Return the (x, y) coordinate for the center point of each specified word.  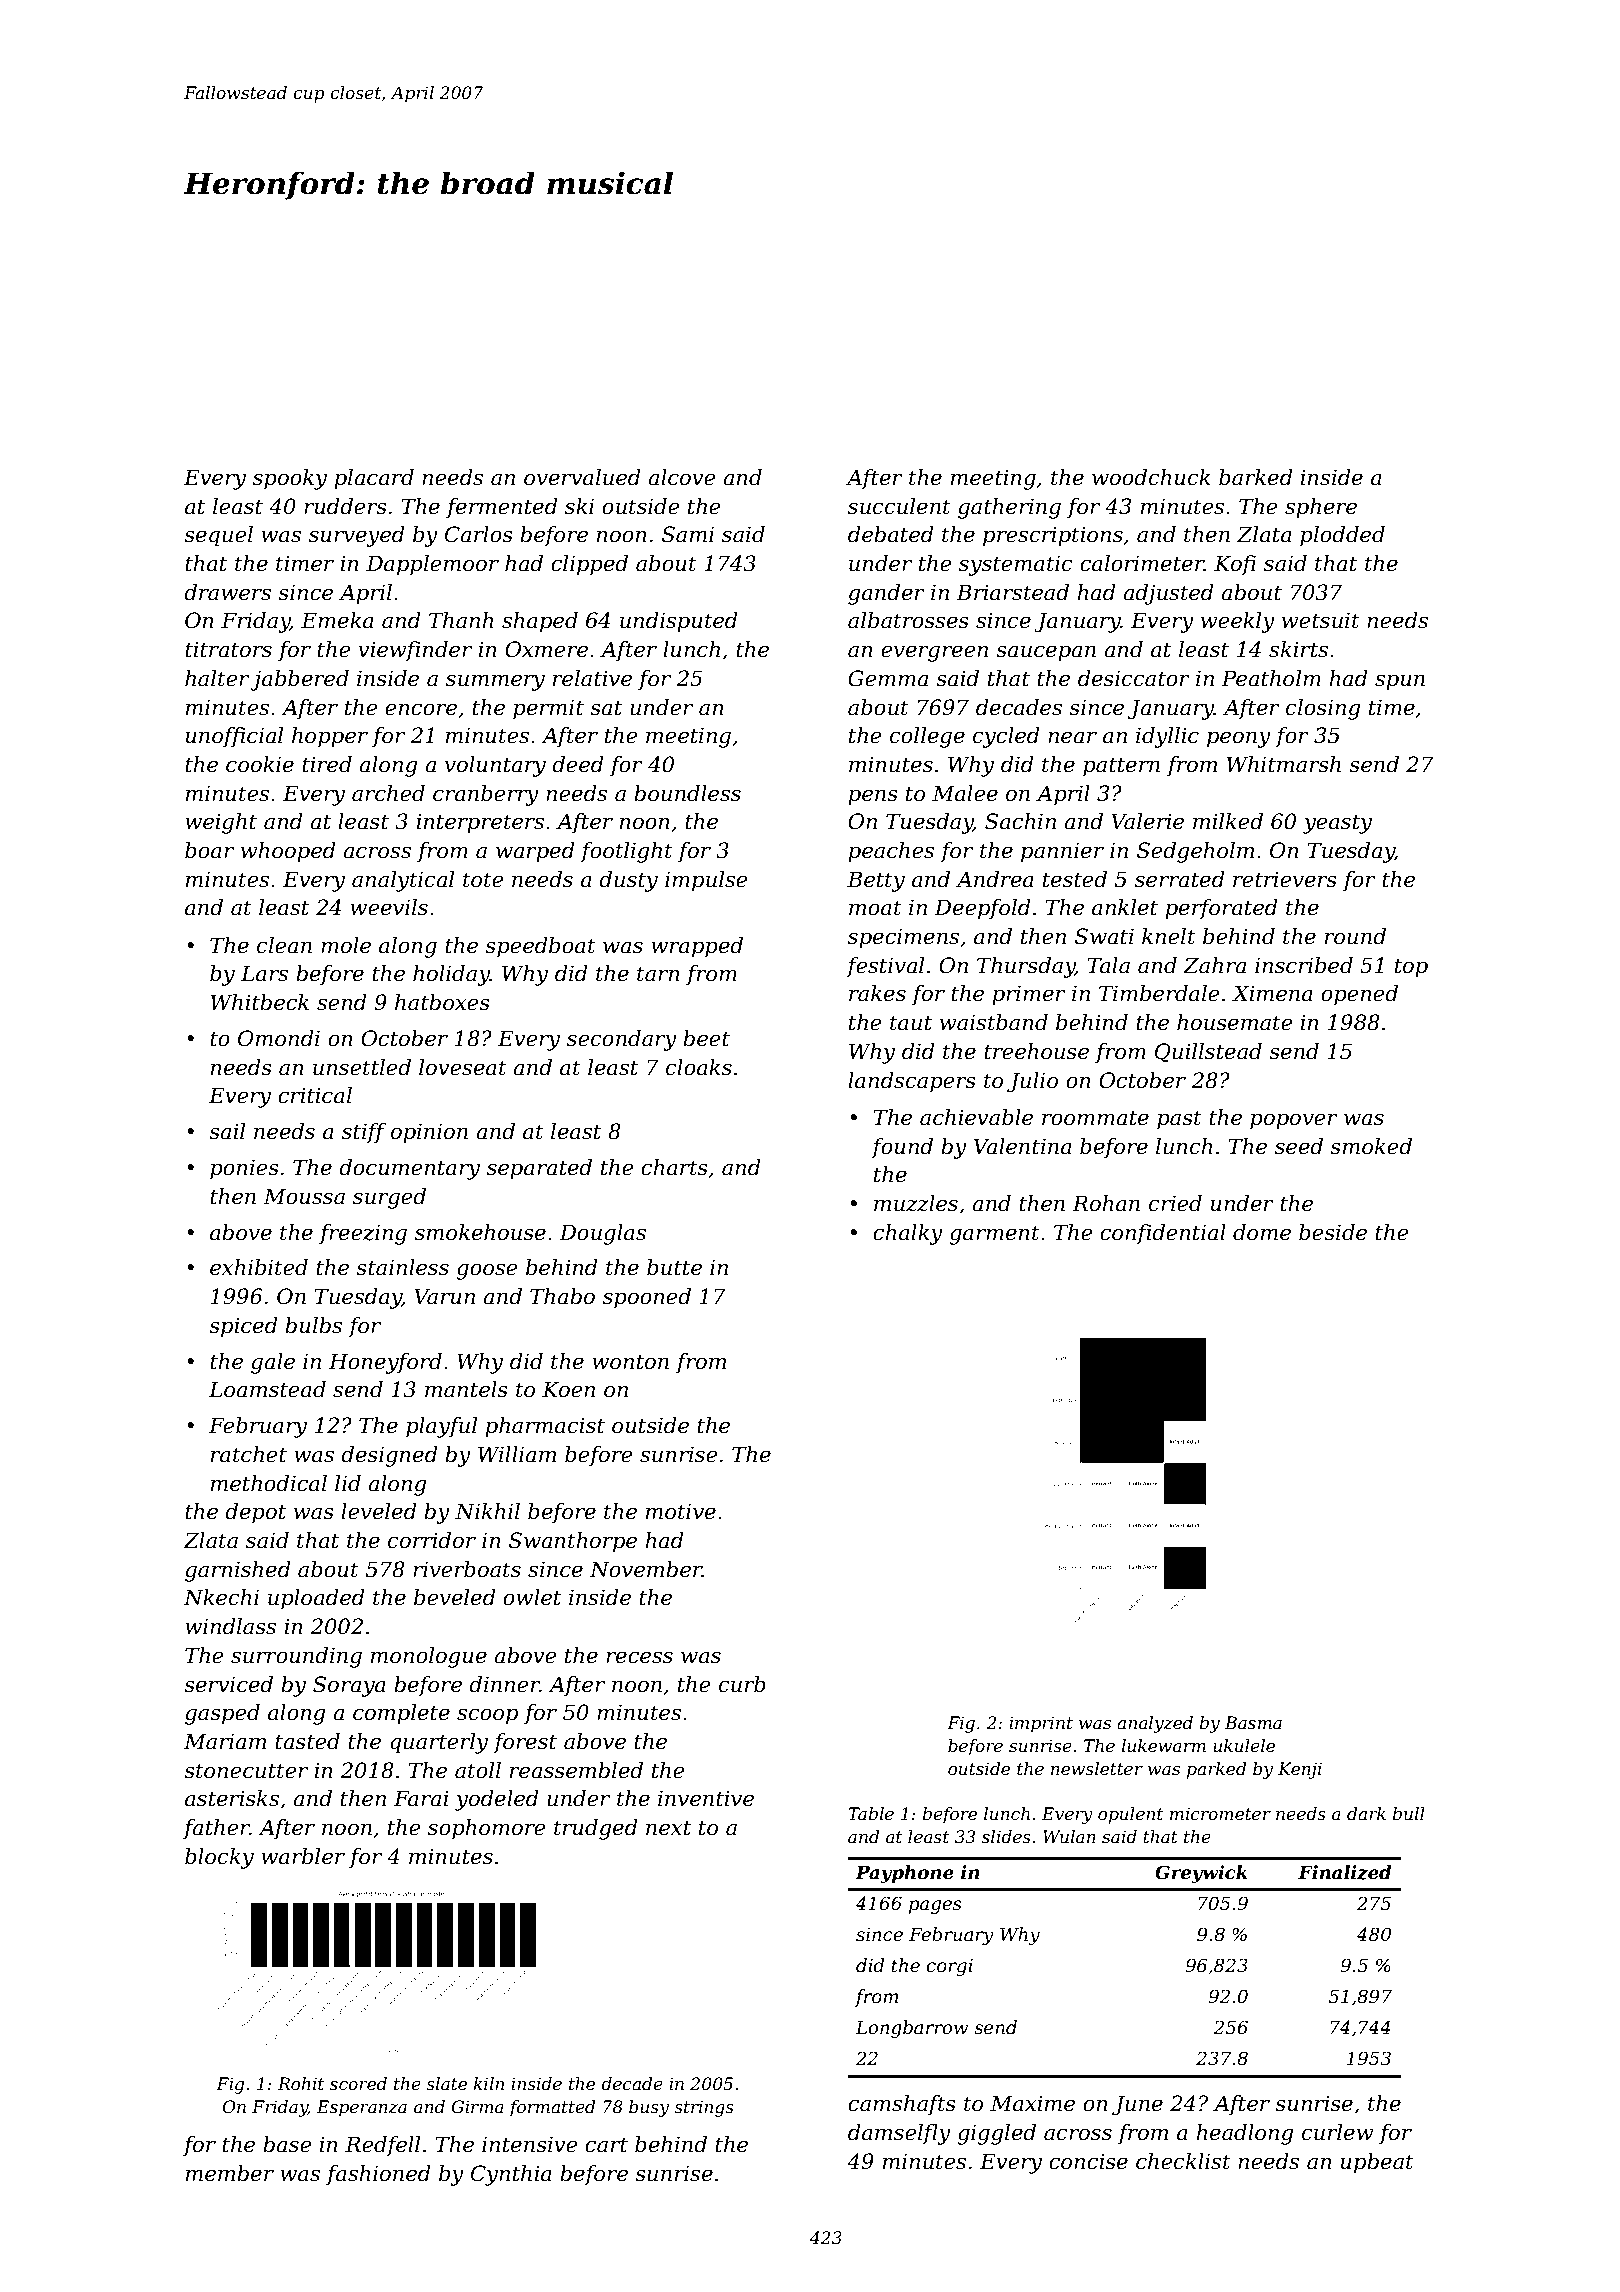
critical (315, 1095)
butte (674, 1267)
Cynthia (511, 2175)
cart (606, 2145)
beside (1333, 1232)
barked (1256, 477)
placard (374, 479)
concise (1088, 2161)
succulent (899, 506)
